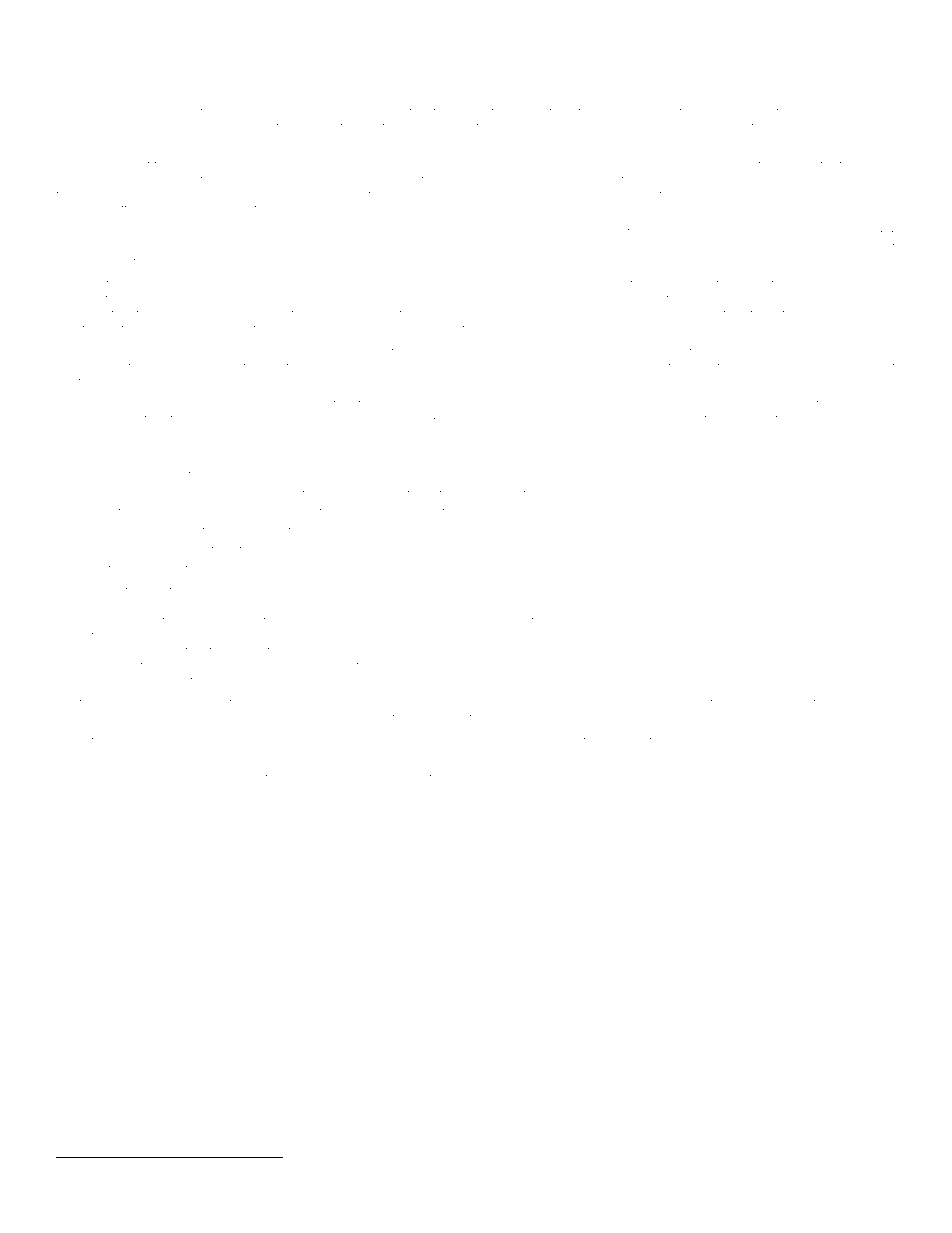 The width and height of the screenshot is (952, 1233). What do you see at coordinates (68, 90) in the screenshot?
I see `harp` at bounding box center [68, 90].
